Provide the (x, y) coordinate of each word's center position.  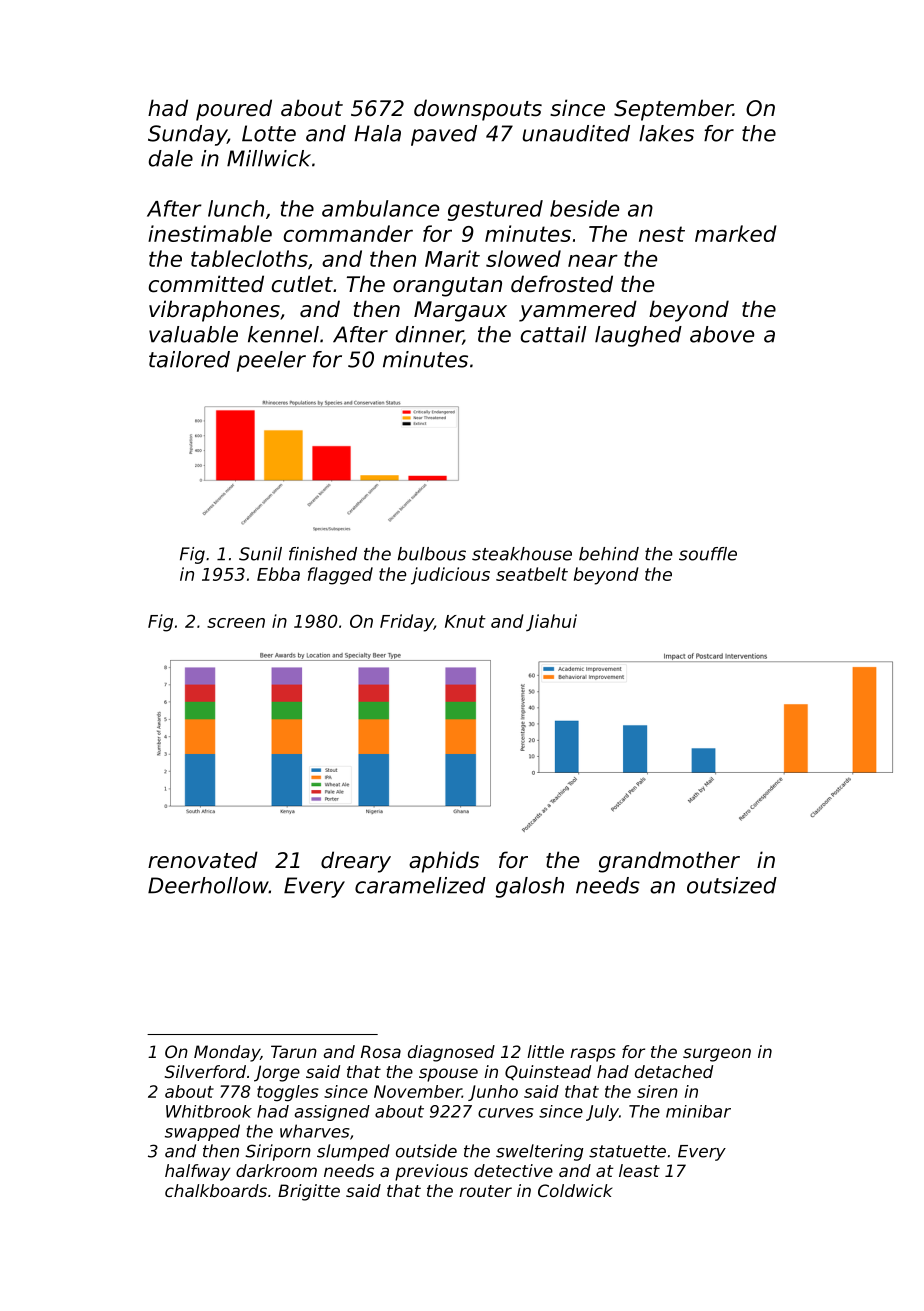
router (485, 1191)
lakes (666, 133)
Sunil (260, 554)
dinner (429, 335)
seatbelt (532, 574)
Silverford (205, 1071)
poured (234, 110)
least (639, 1170)
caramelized (420, 885)
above (722, 334)
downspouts (478, 110)
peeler (271, 361)
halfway (198, 1172)
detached (674, 1071)
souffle (708, 554)
